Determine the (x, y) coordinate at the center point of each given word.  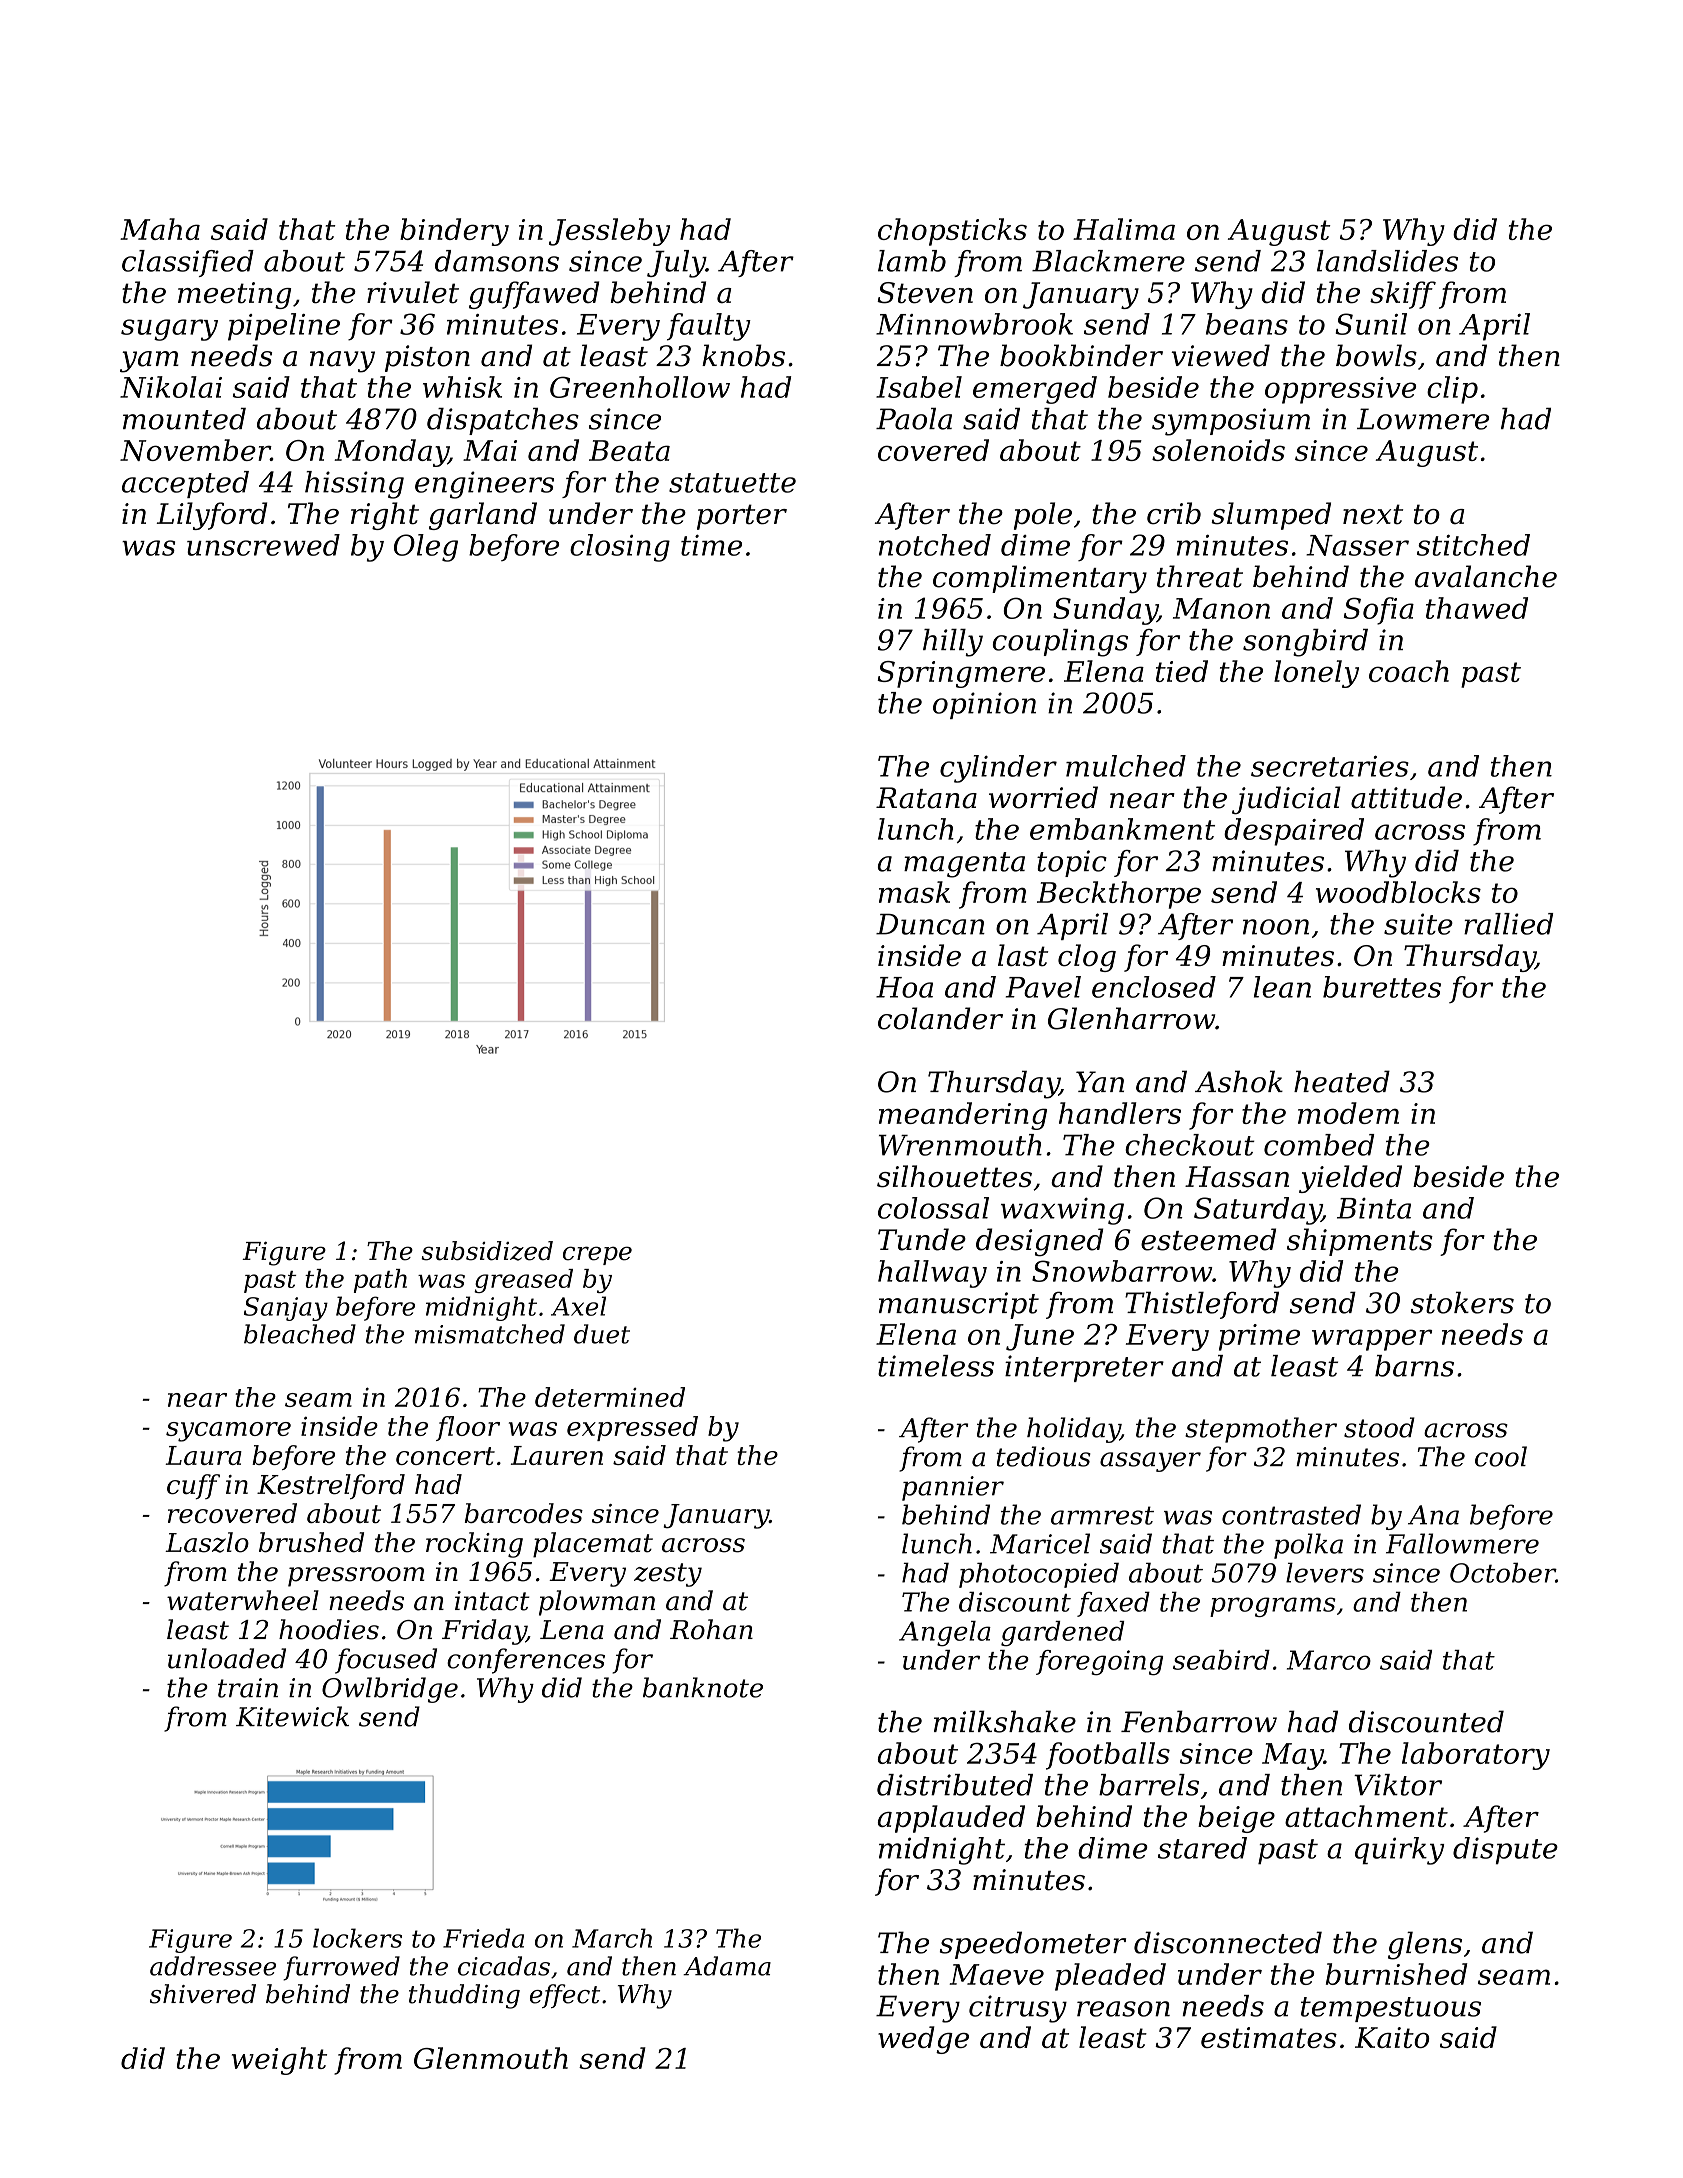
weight (279, 2061)
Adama (727, 1966)
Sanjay (286, 1309)
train (248, 1688)
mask (914, 892)
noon (1276, 927)
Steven (925, 293)
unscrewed (263, 545)
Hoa (904, 987)
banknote (703, 1687)
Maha (160, 229)
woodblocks (1398, 892)
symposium (1231, 422)
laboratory (1476, 1756)
